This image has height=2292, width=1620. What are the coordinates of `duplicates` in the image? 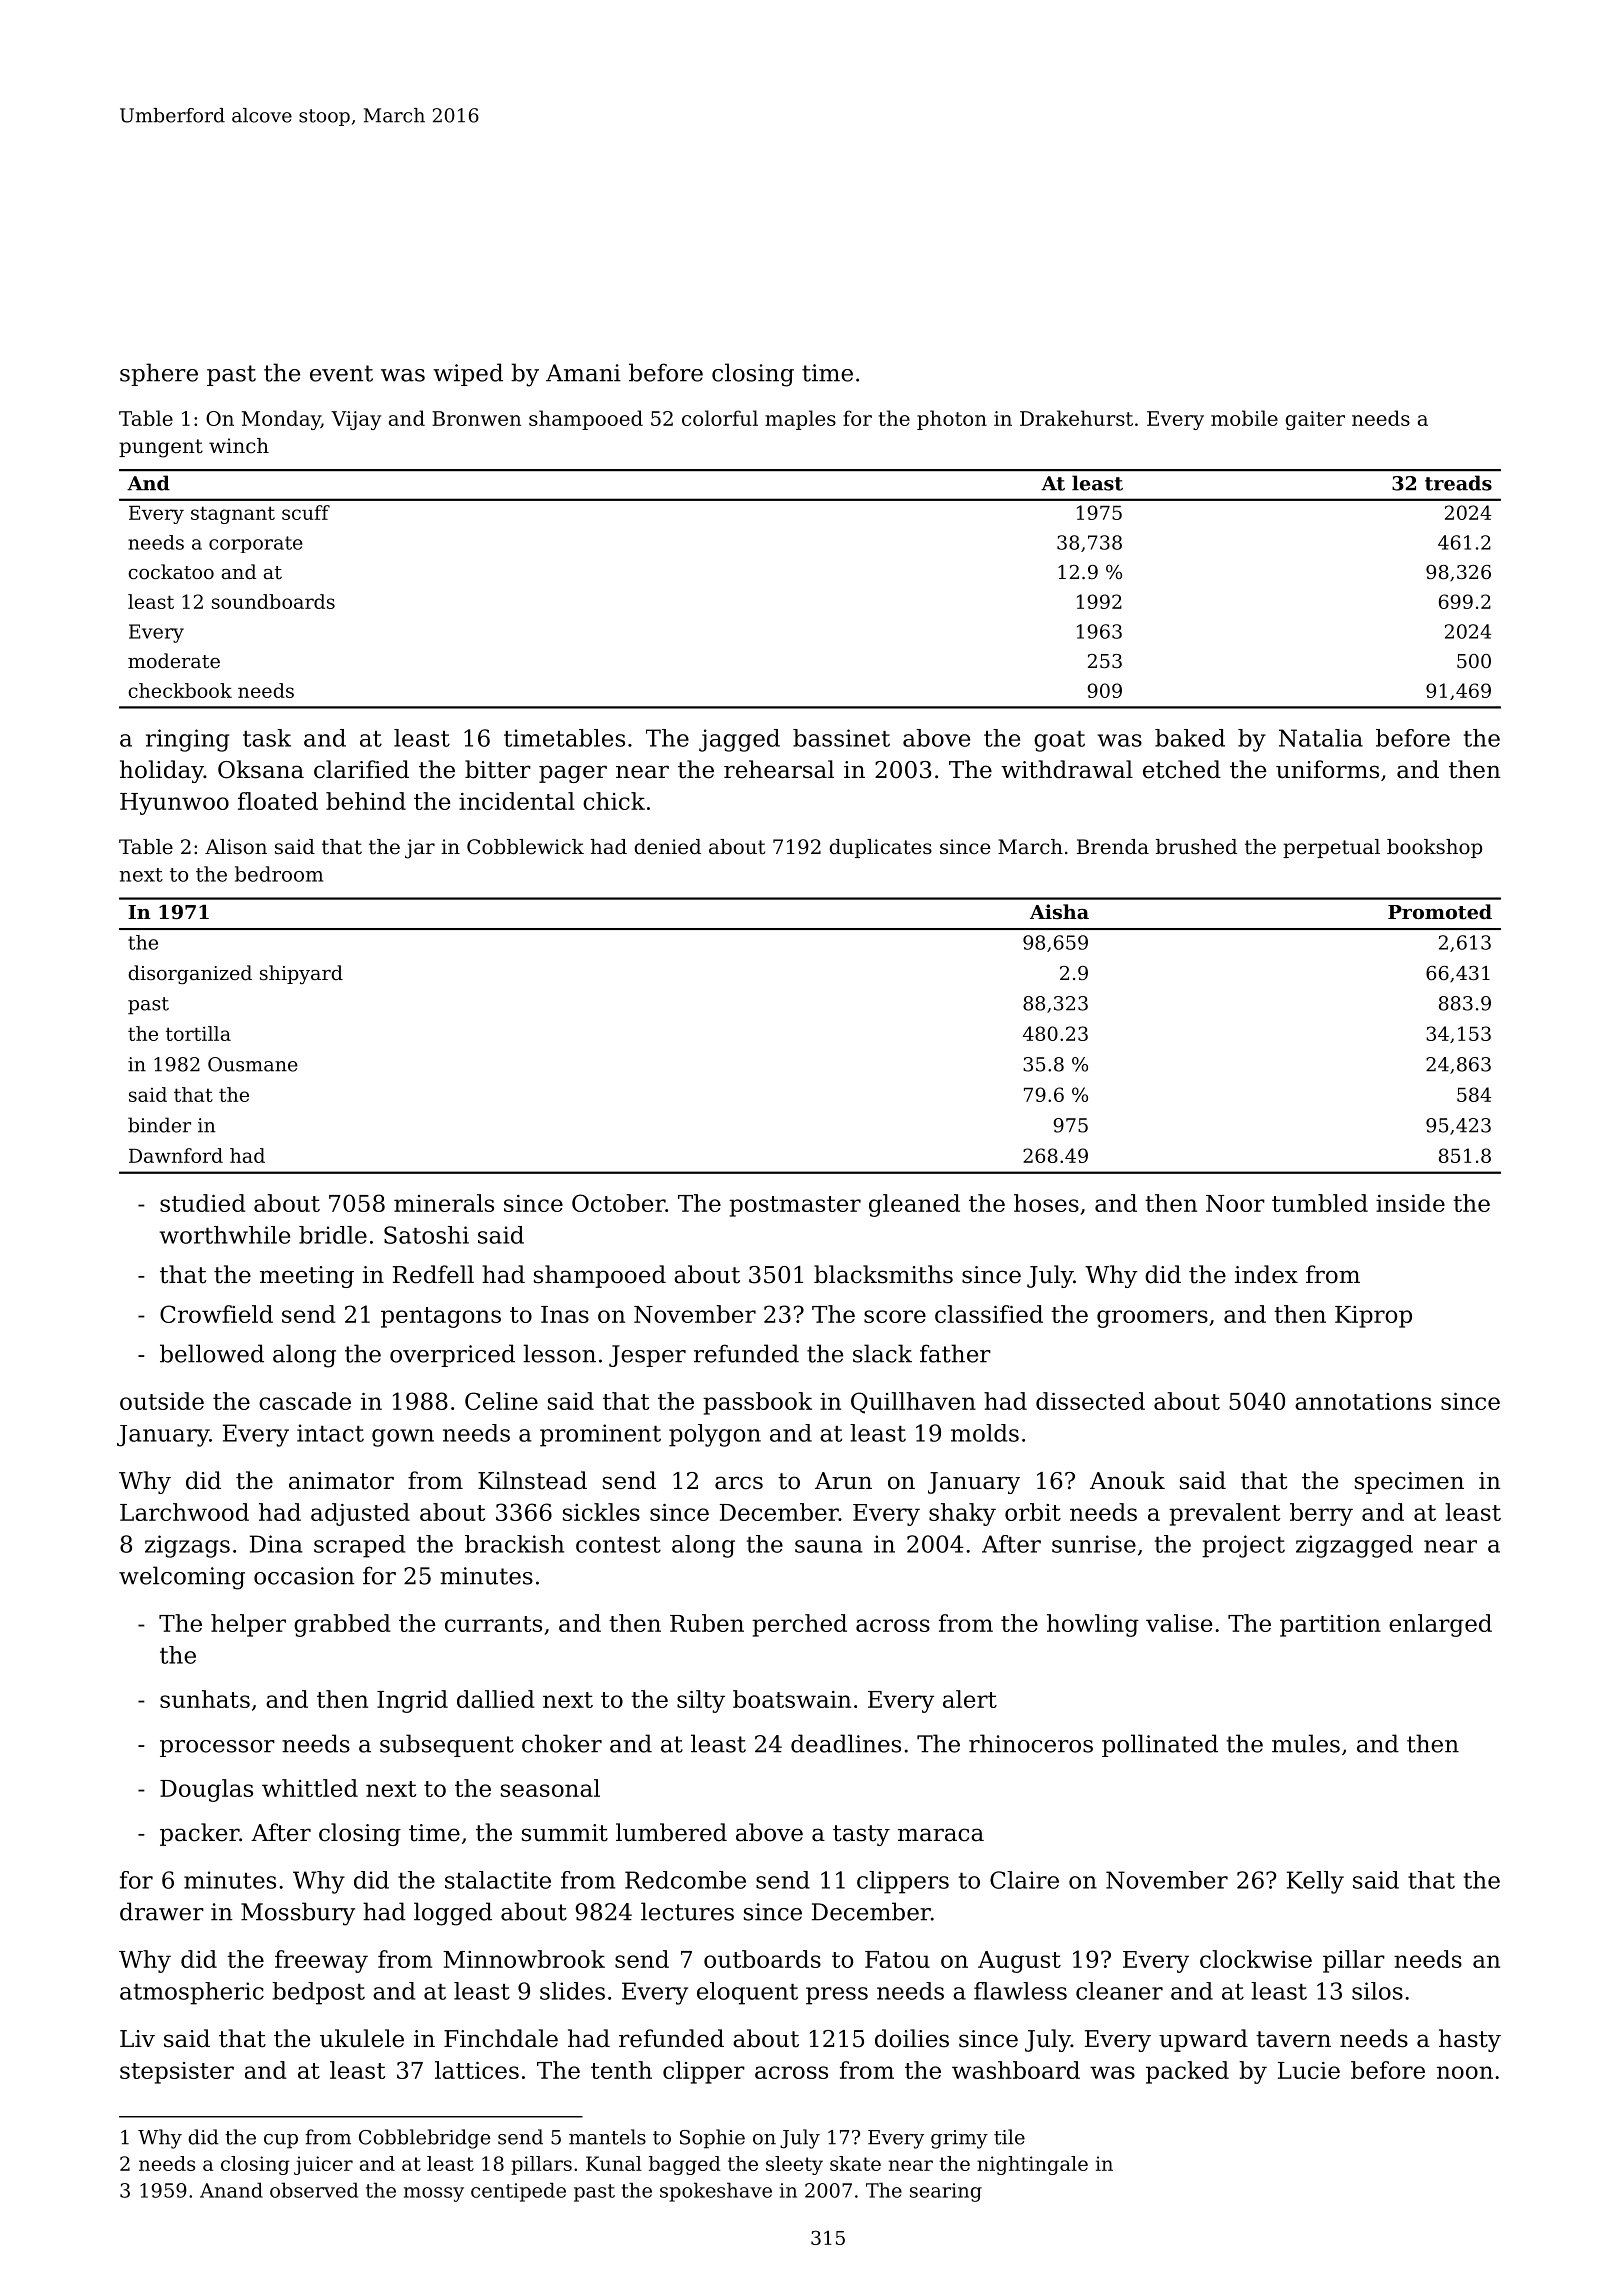 It's located at (881, 848).
